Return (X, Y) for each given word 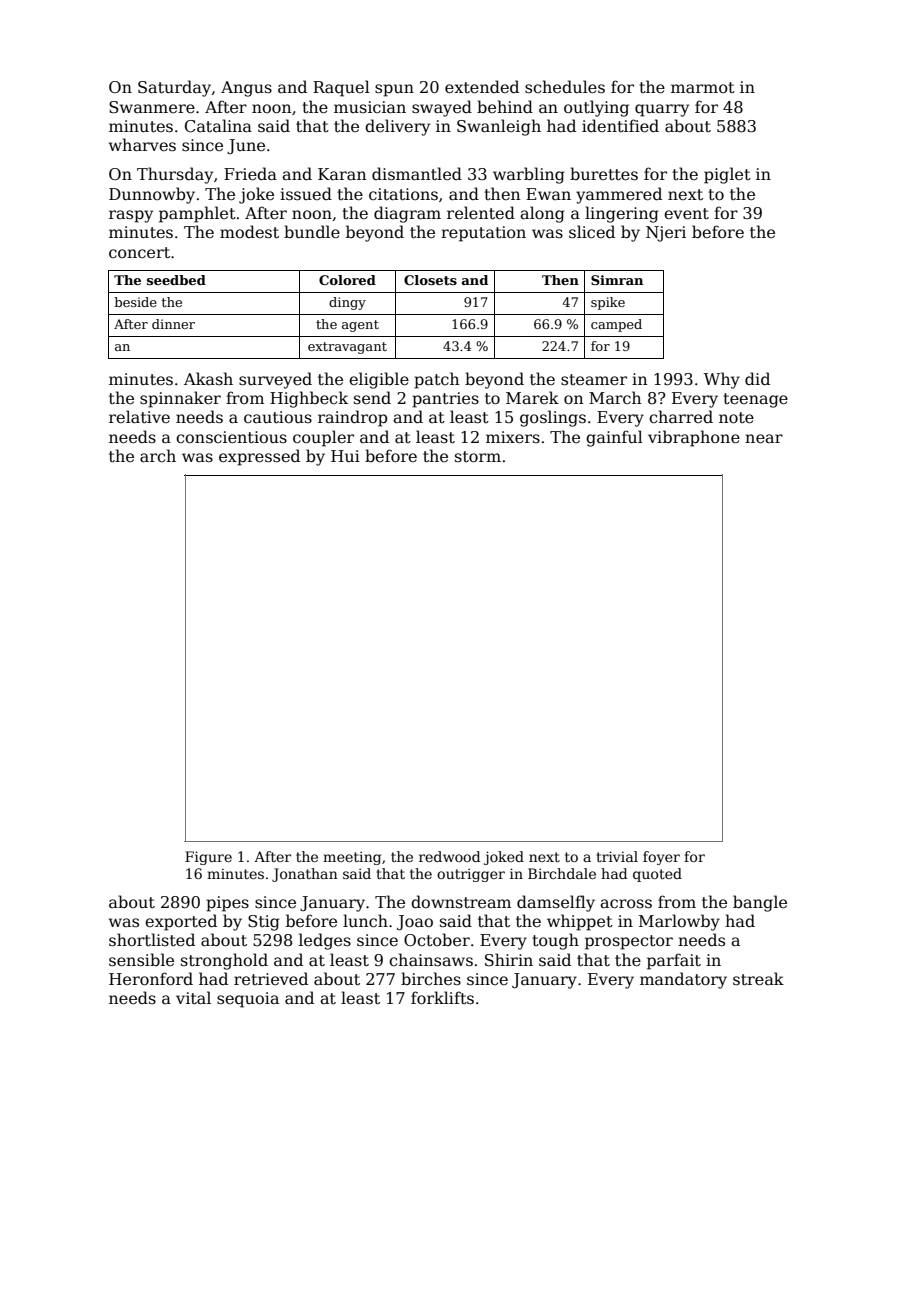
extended (482, 87)
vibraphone (694, 438)
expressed (259, 457)
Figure (208, 858)
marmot (703, 88)
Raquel (341, 88)
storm (478, 457)
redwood (450, 856)
